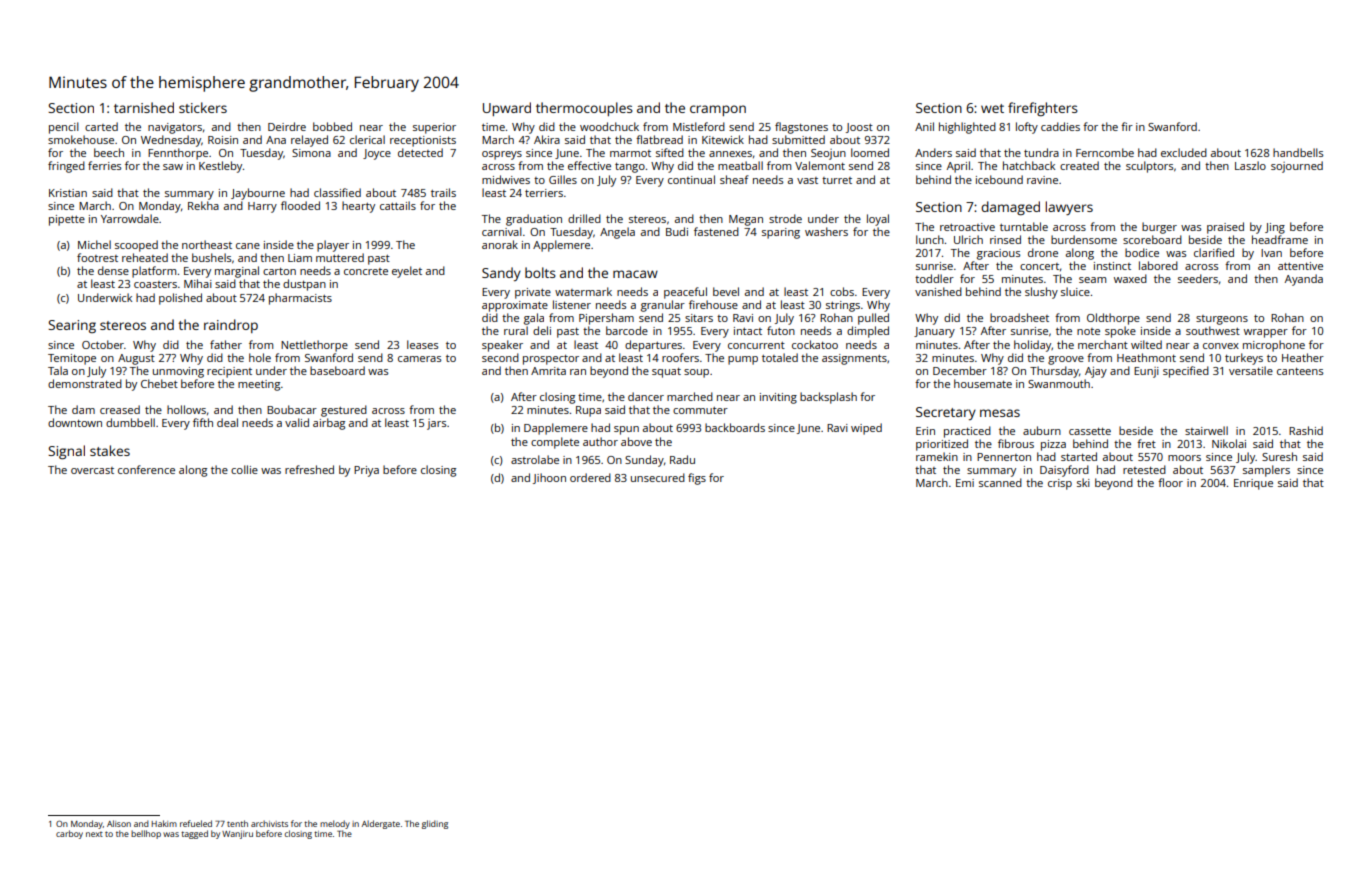 The image size is (1372, 887). I want to click on thermocouples, so click(584, 109).
